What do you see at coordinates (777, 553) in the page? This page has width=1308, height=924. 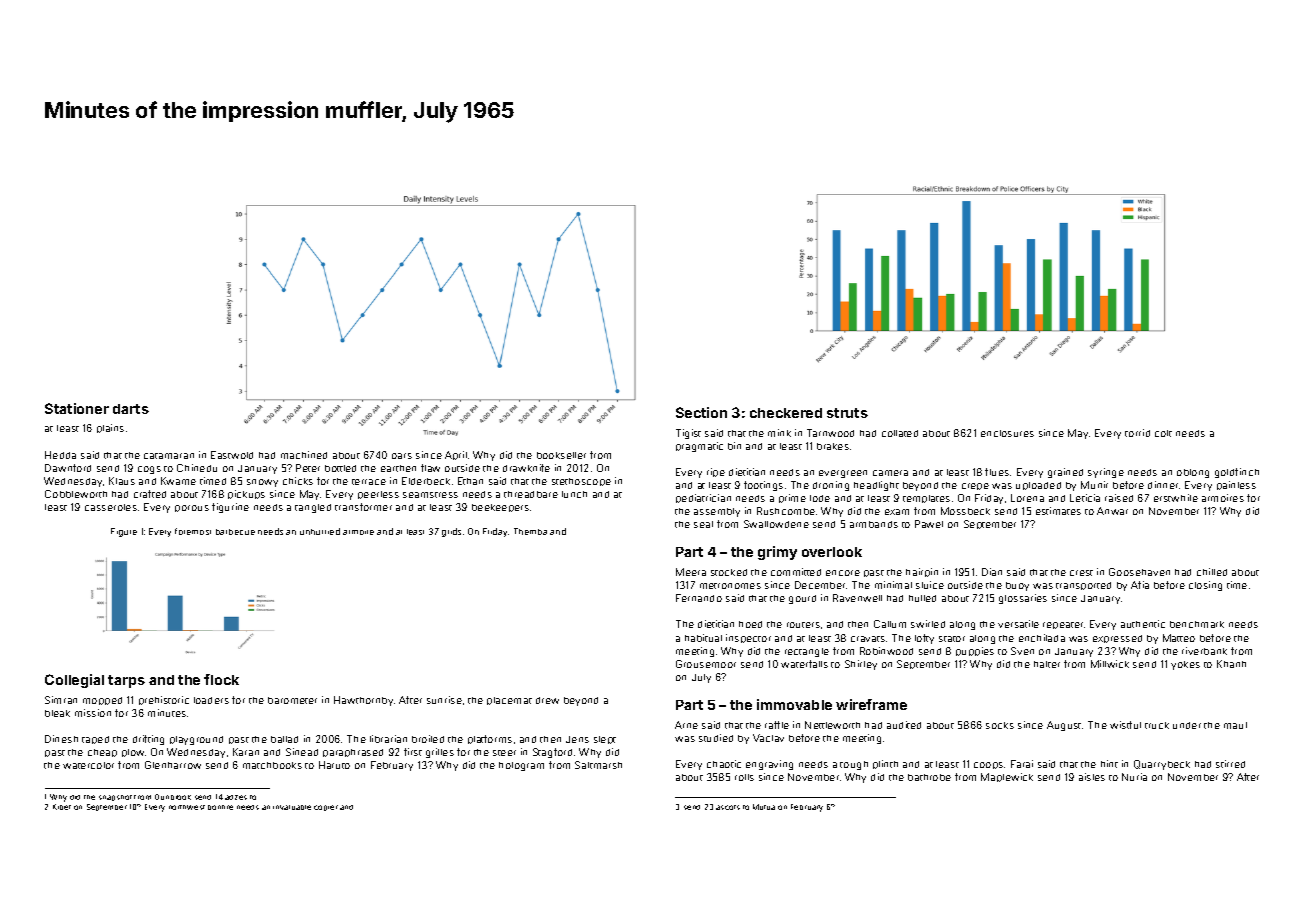 I see `grimy` at bounding box center [777, 553].
